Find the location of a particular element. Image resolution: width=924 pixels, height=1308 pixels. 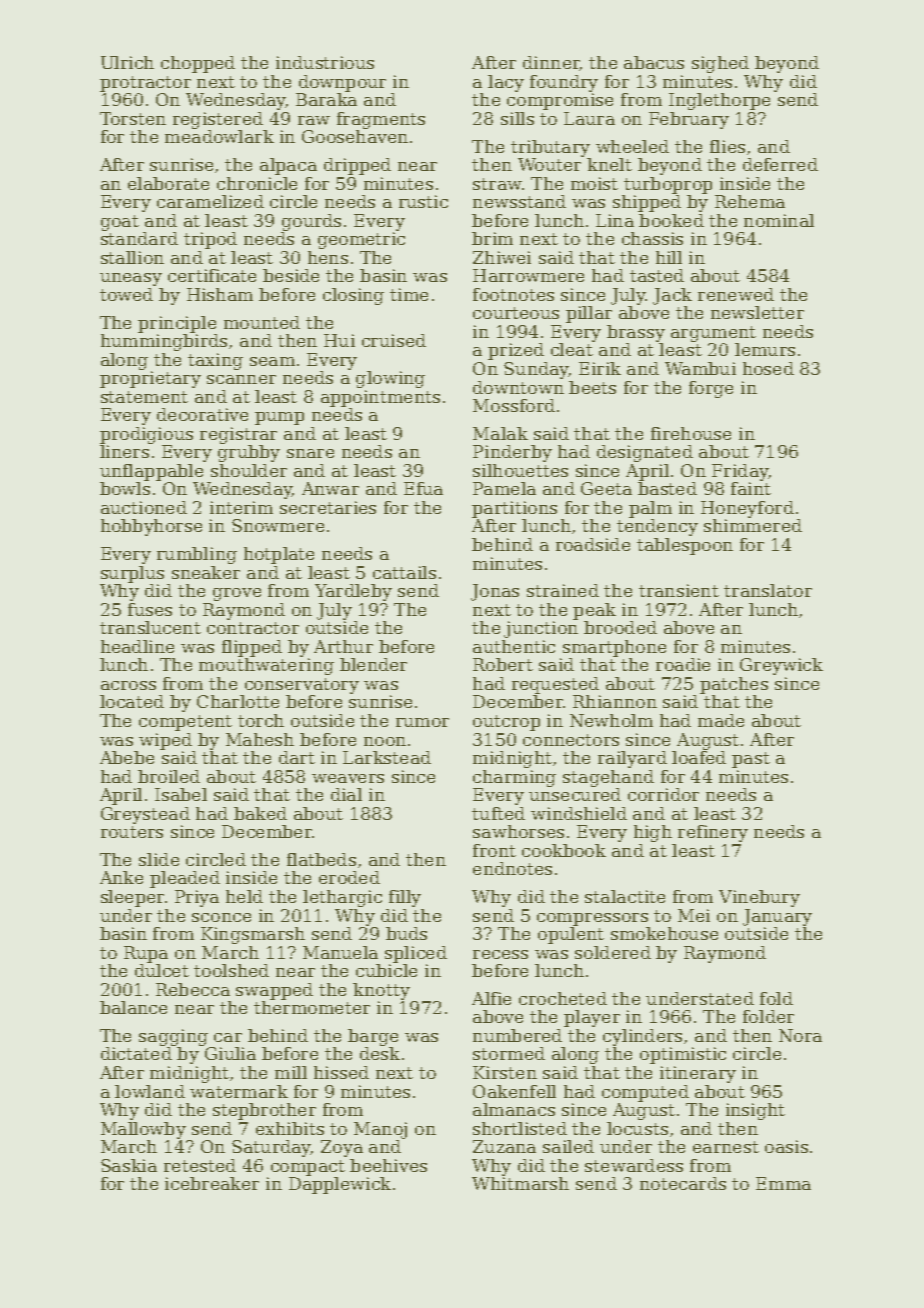

Rebecca is located at coordinates (193, 989).
